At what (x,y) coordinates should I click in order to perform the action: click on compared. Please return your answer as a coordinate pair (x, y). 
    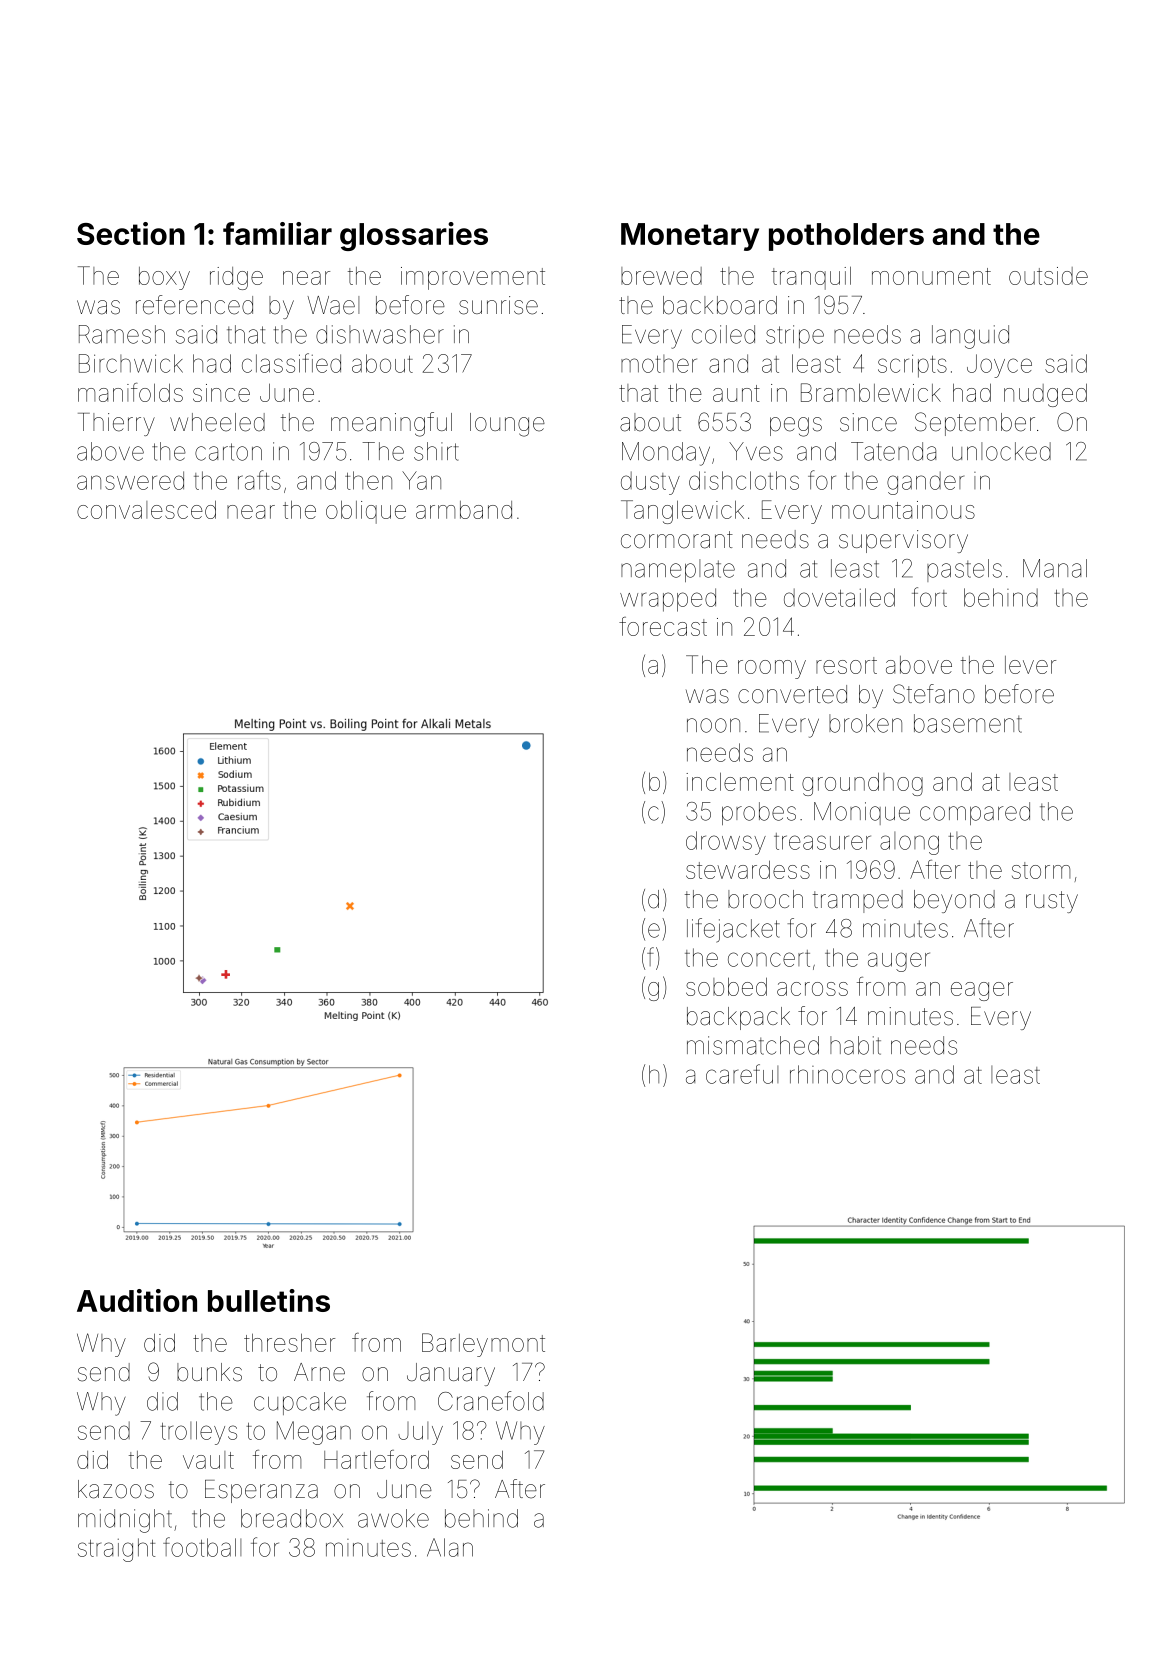
    Looking at the image, I should click on (975, 813).
